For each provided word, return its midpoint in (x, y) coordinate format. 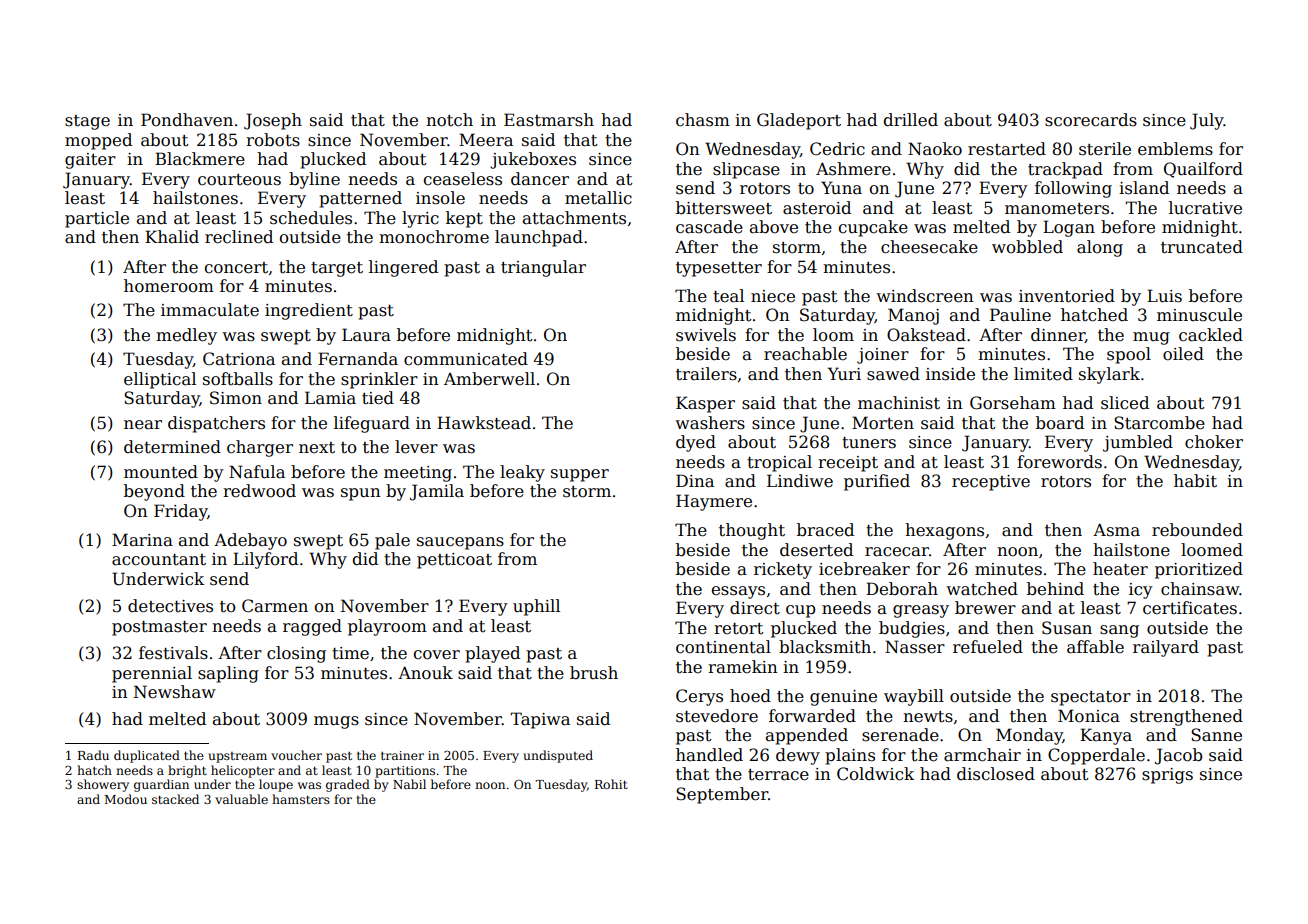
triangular (543, 268)
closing (296, 654)
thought (752, 531)
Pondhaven (187, 120)
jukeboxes (533, 160)
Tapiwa (540, 720)
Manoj (913, 316)
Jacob (1178, 756)
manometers (1057, 209)
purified (877, 482)
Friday (180, 512)
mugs (336, 722)
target (337, 269)
